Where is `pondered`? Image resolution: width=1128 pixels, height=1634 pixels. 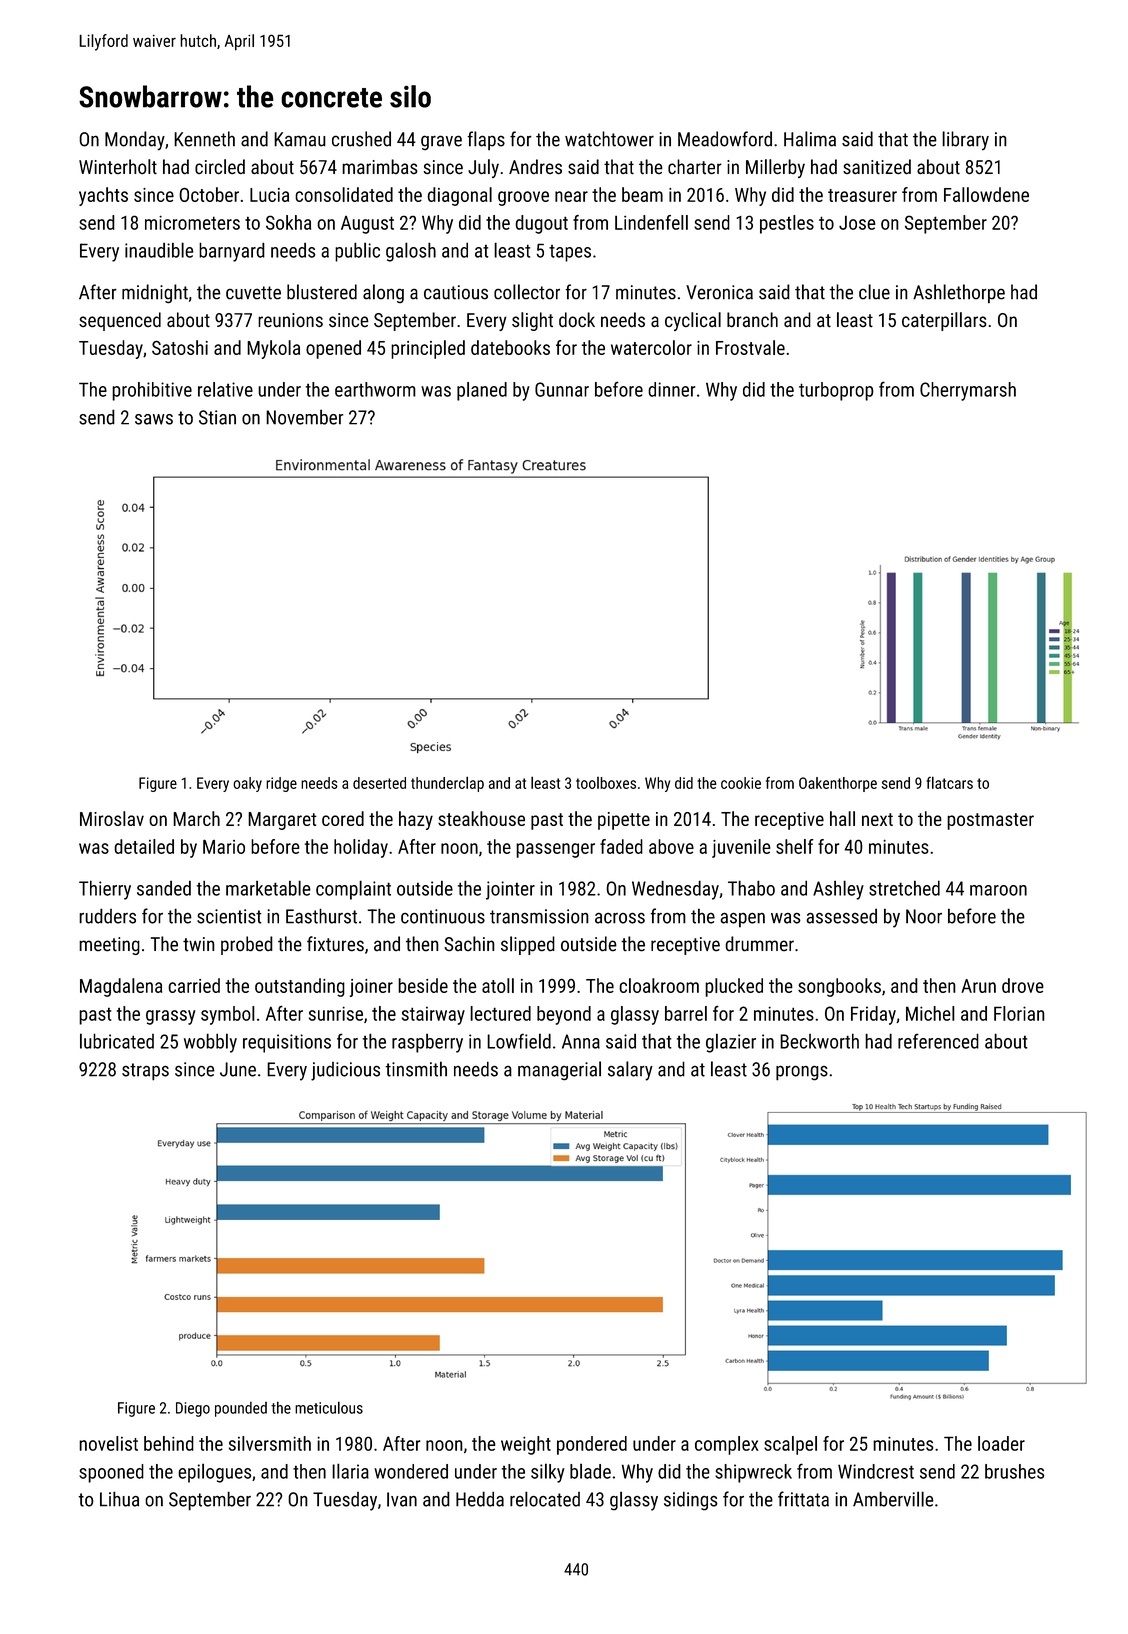 pondered is located at coordinates (592, 1445).
